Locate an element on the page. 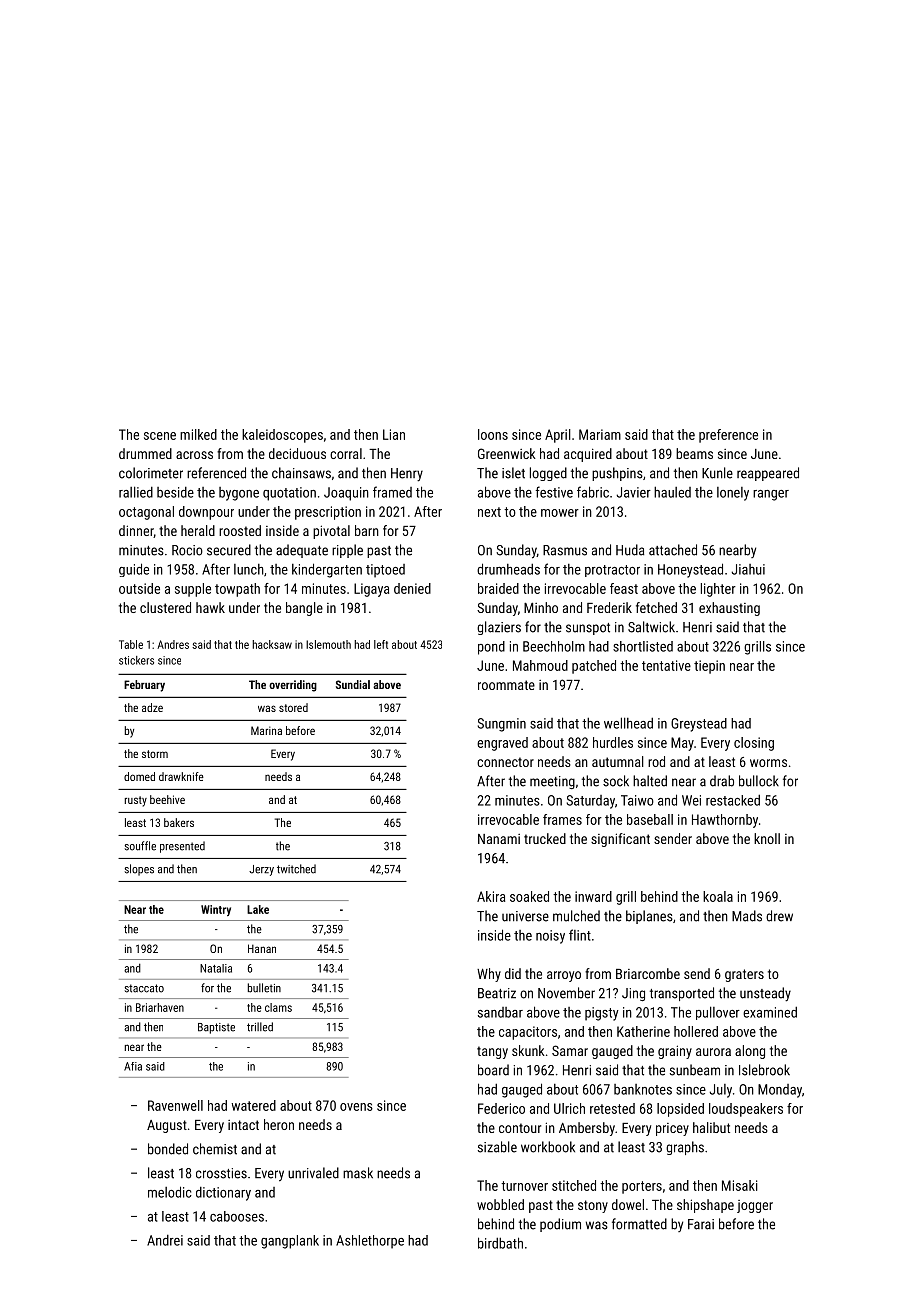  preference is located at coordinates (728, 436).
